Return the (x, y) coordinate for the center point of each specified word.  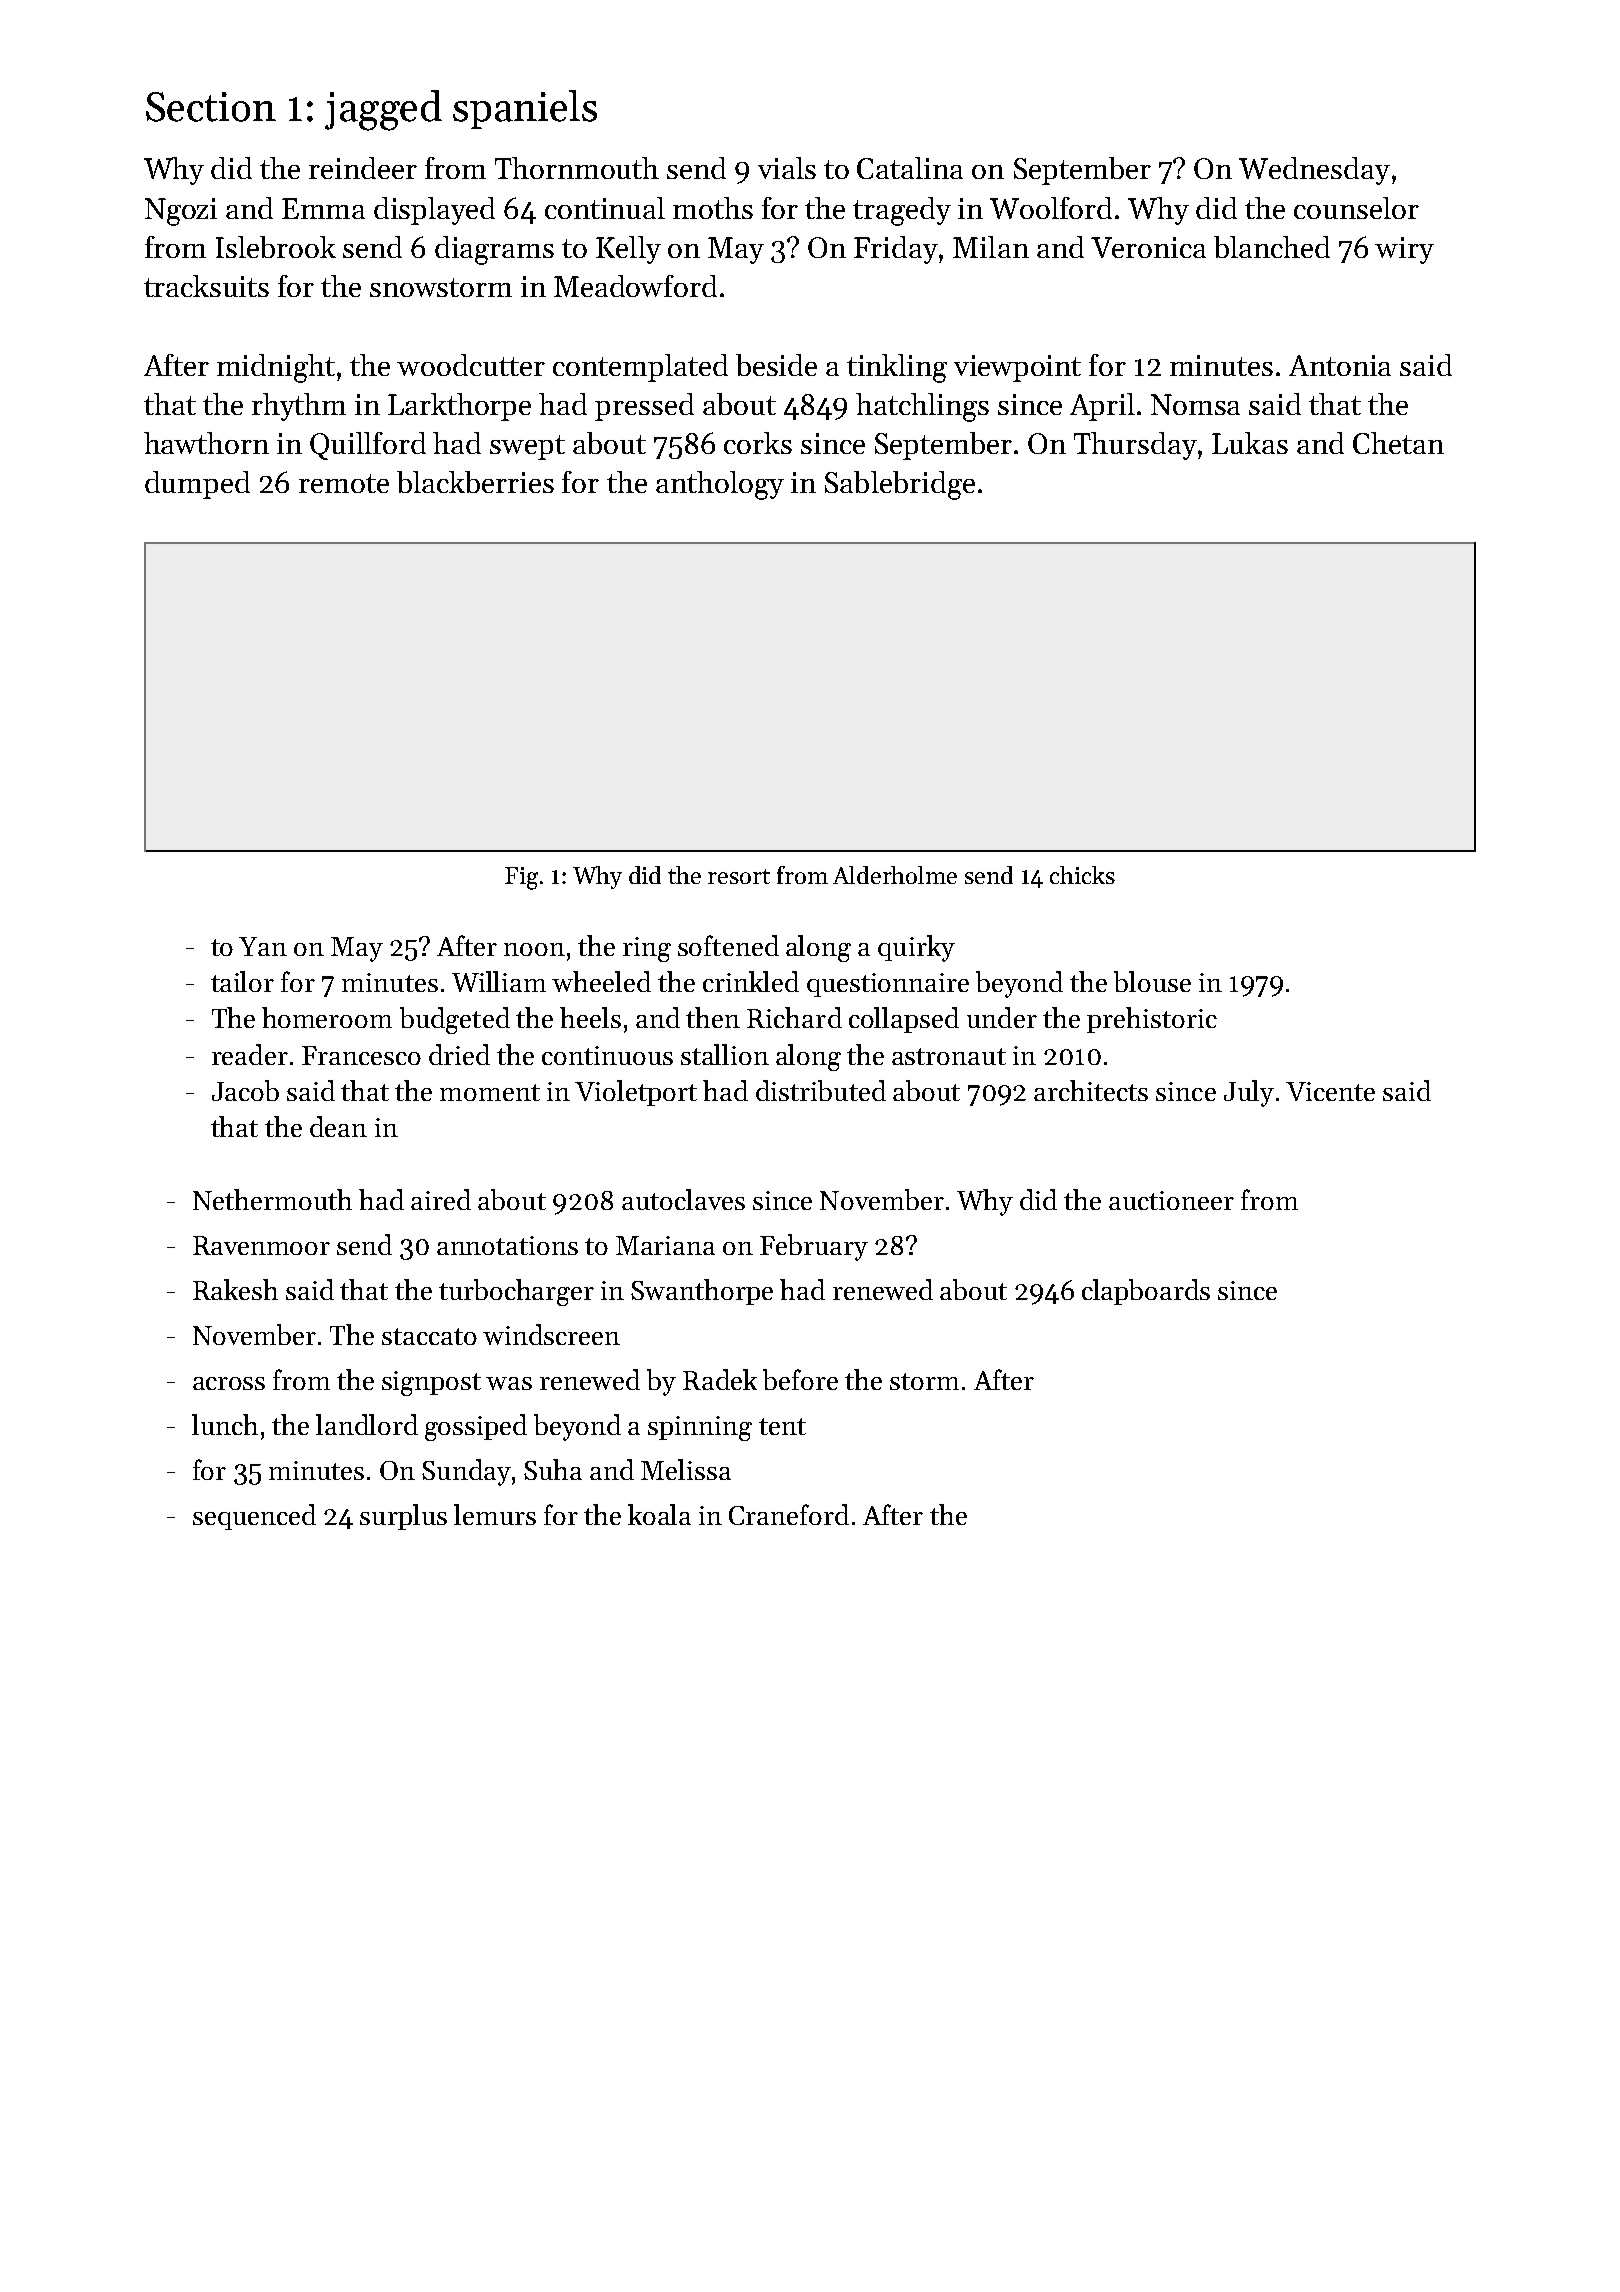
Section (211, 107)
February (814, 1247)
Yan (263, 946)
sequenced (254, 1517)
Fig (521, 878)
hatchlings (922, 407)
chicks (1082, 875)
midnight (276, 368)
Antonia (1340, 365)
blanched (1272, 247)
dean (338, 1126)
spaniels (525, 109)
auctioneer (1171, 1200)
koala (659, 1514)
